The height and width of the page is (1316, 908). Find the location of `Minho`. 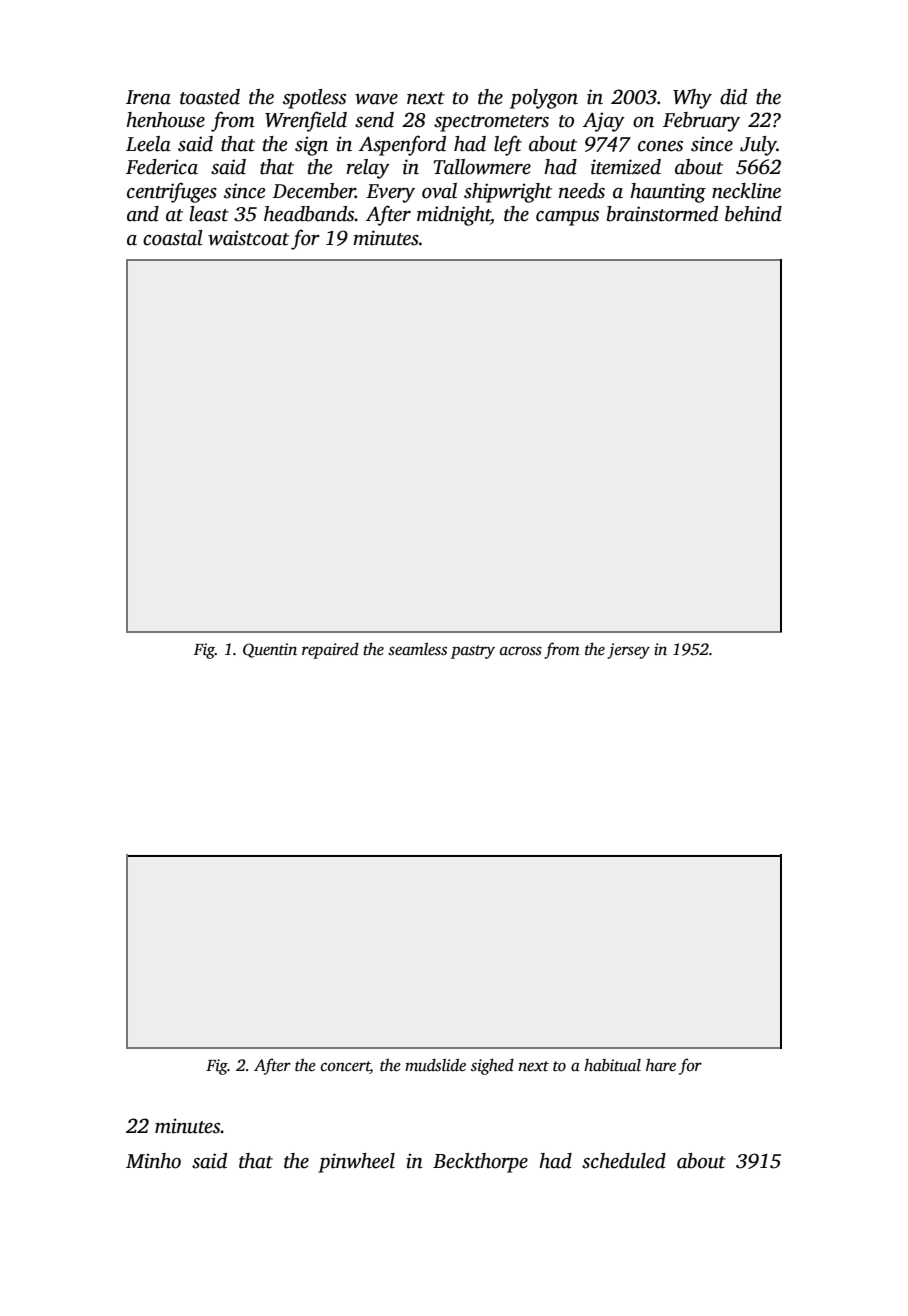

Minho is located at coordinates (153, 1161).
